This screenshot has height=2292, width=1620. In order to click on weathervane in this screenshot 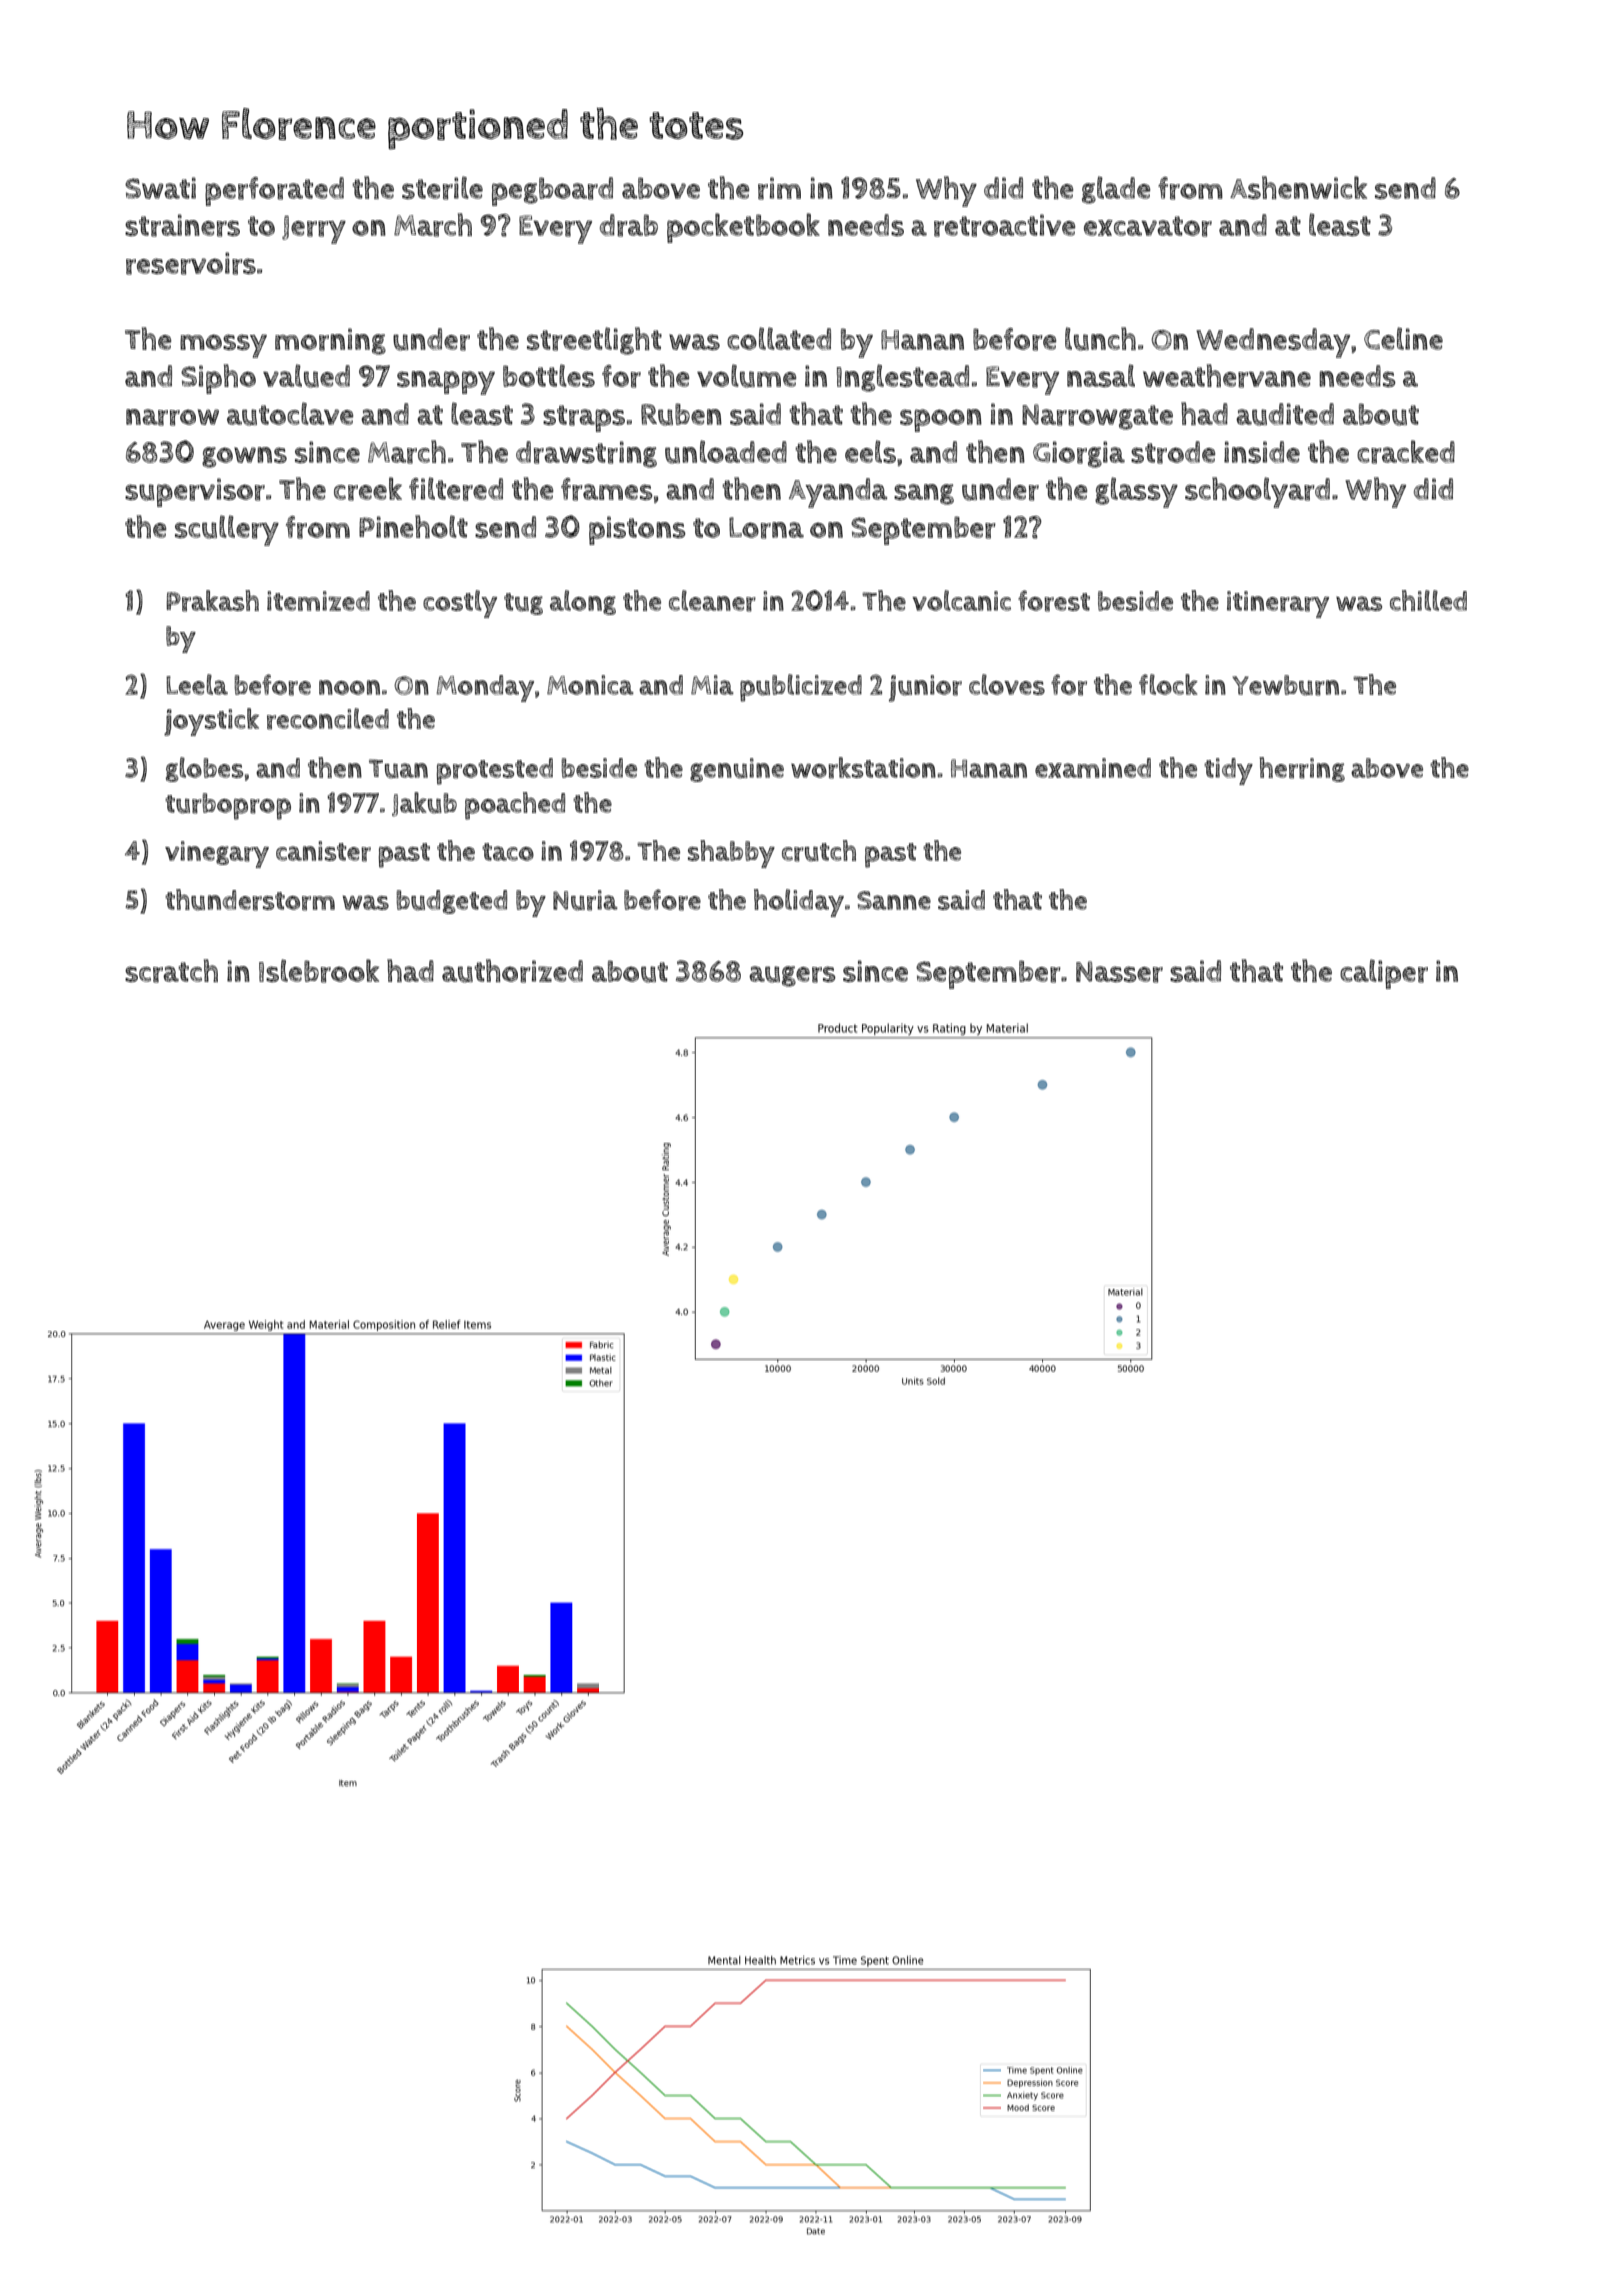, I will do `click(1227, 376)`.
